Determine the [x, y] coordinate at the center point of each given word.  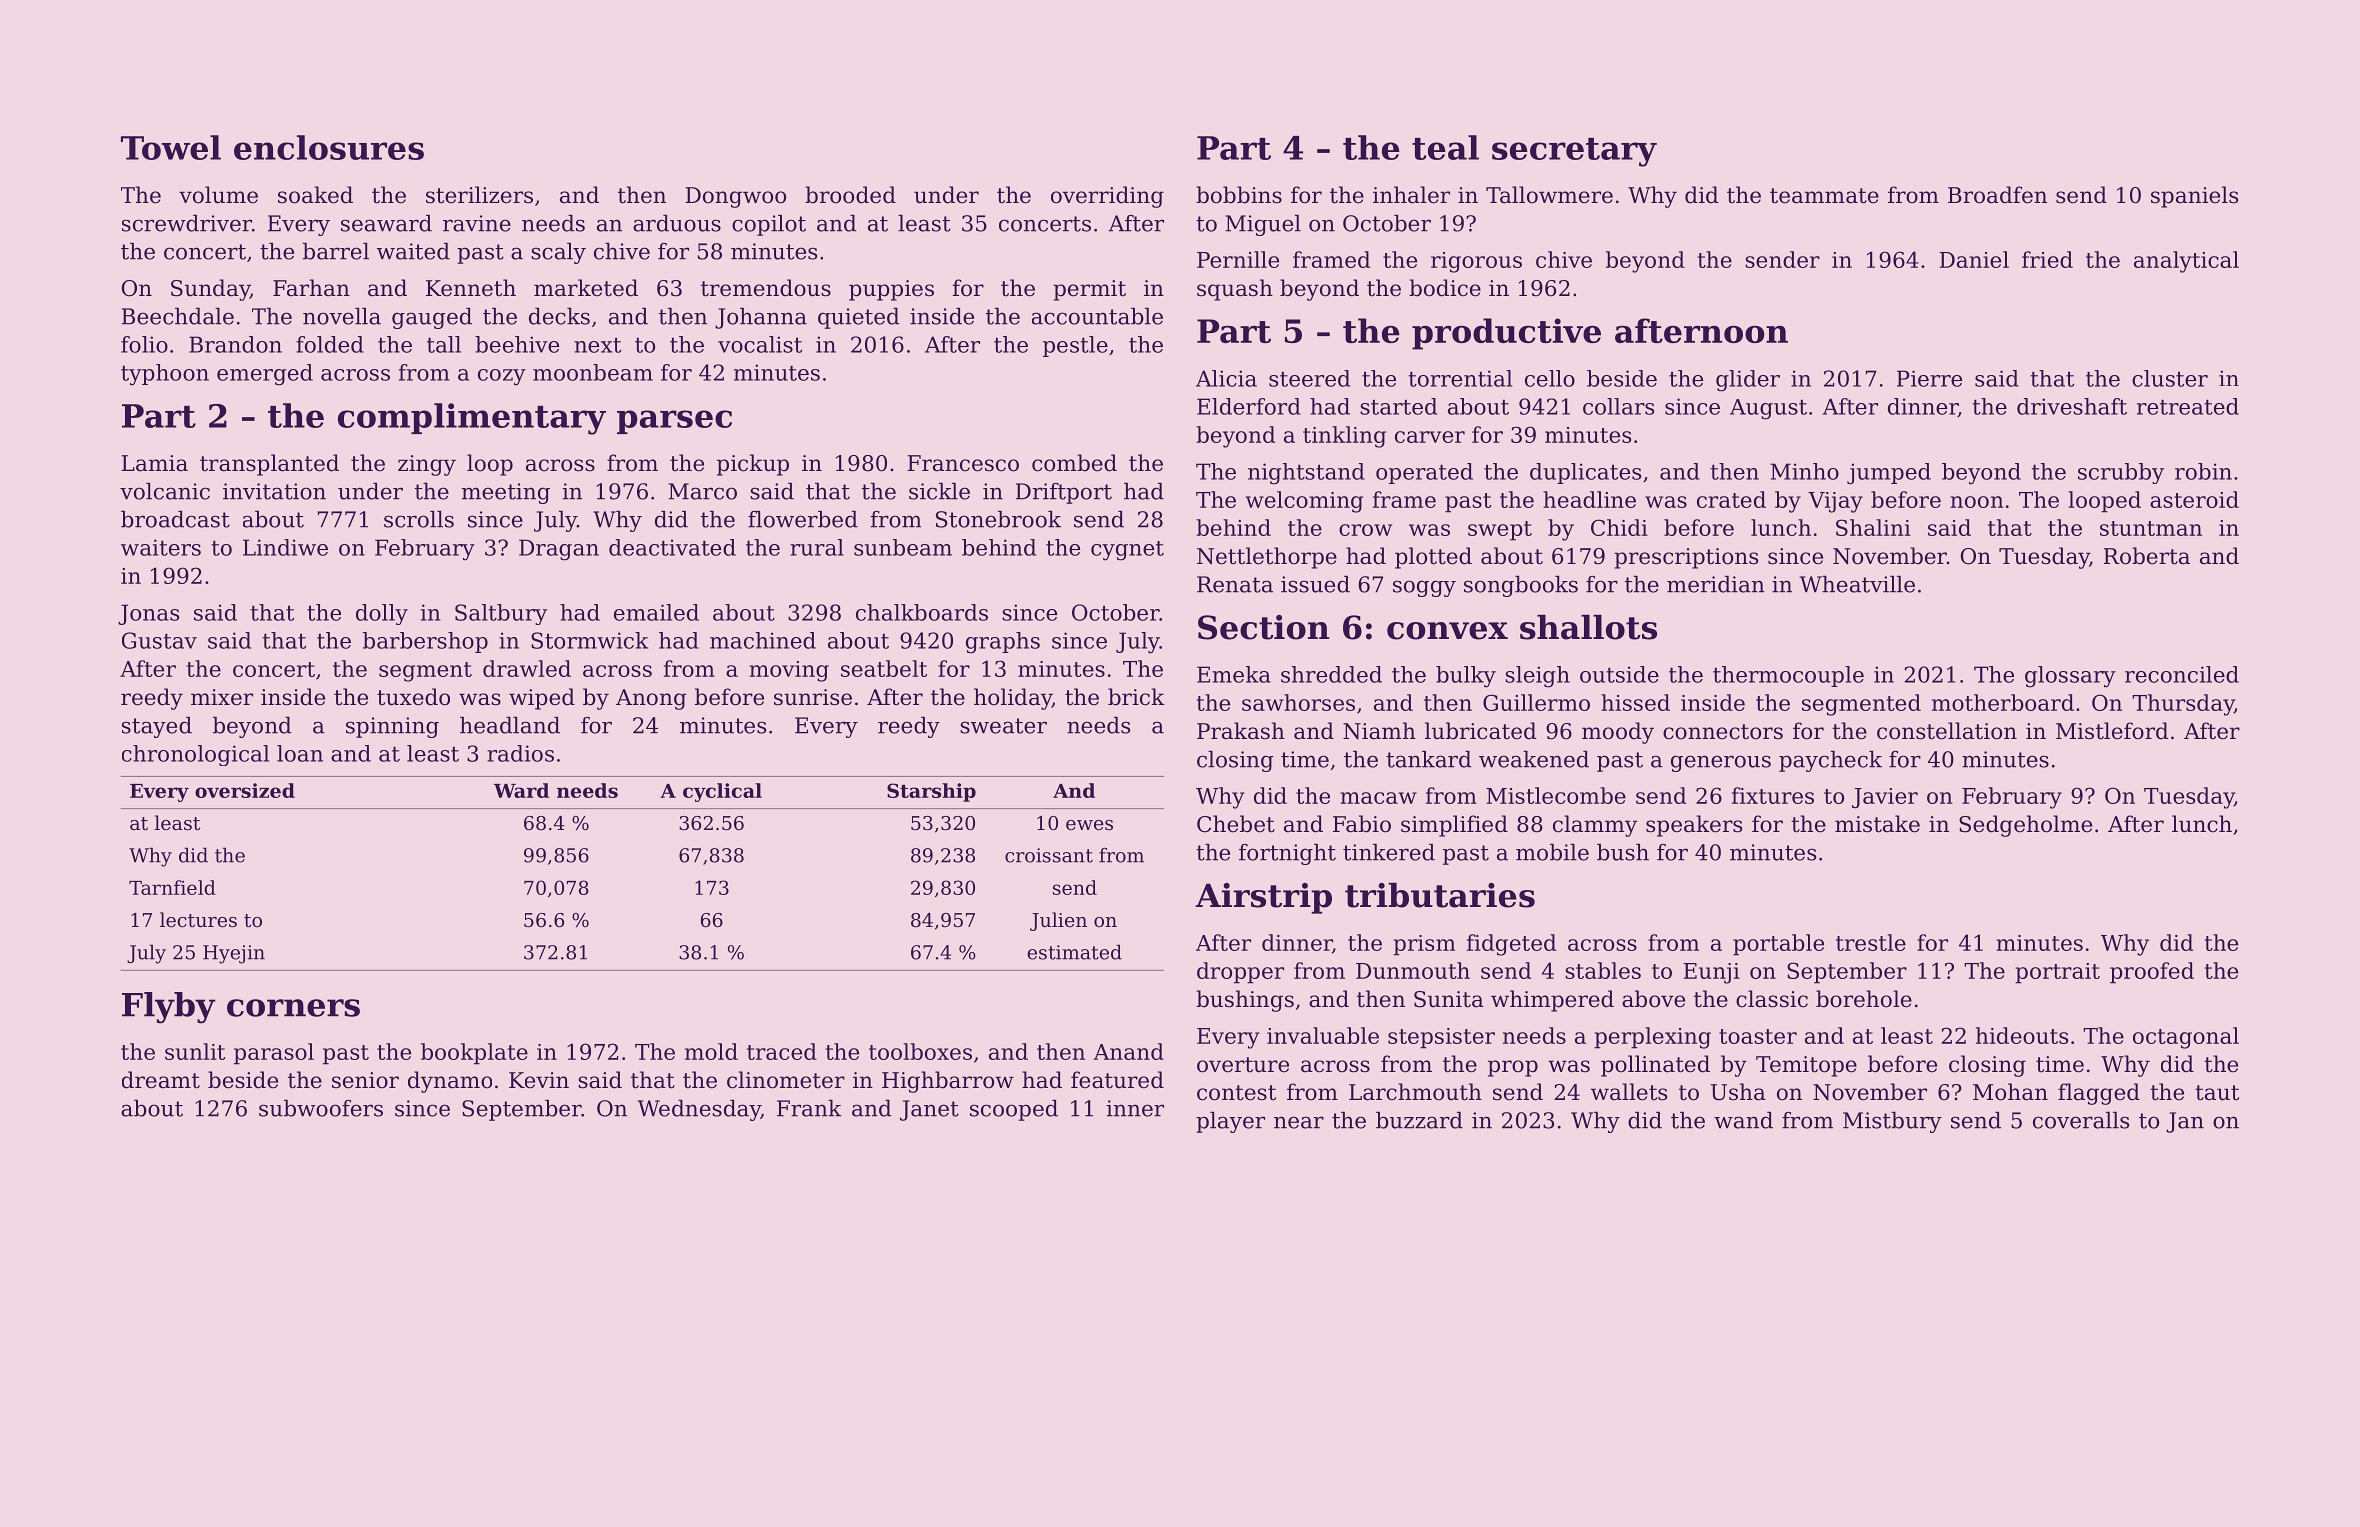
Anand [1128, 1051]
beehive [517, 344]
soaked [315, 195]
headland [510, 725]
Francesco [963, 463]
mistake [1877, 824]
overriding [1107, 197]
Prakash [1241, 731]
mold [711, 1051]
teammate [1824, 196]
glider [1748, 381]
